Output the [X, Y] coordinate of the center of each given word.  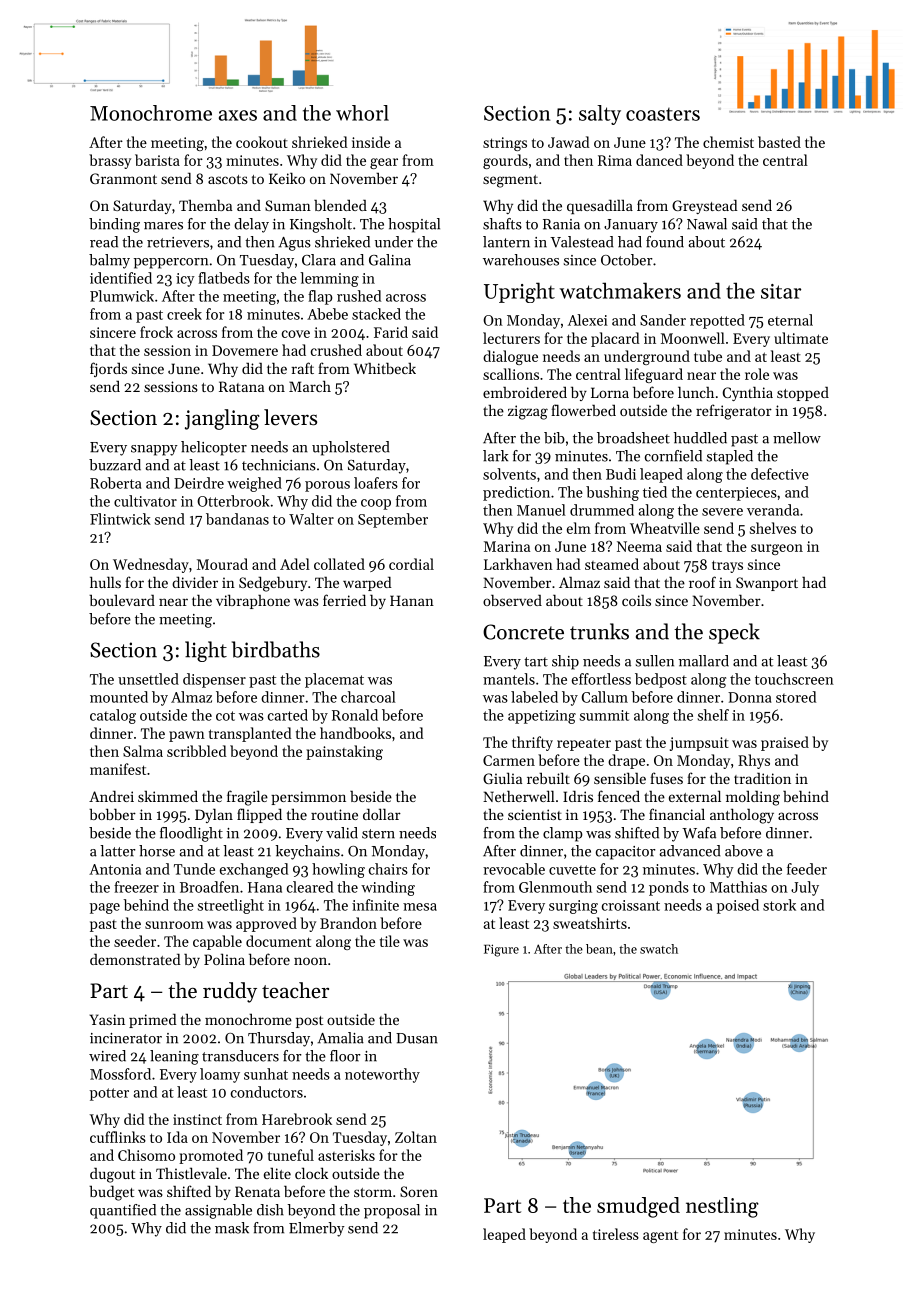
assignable [218, 1211]
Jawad [569, 142]
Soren [419, 1191]
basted [779, 142]
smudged [638, 1207]
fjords [108, 369]
